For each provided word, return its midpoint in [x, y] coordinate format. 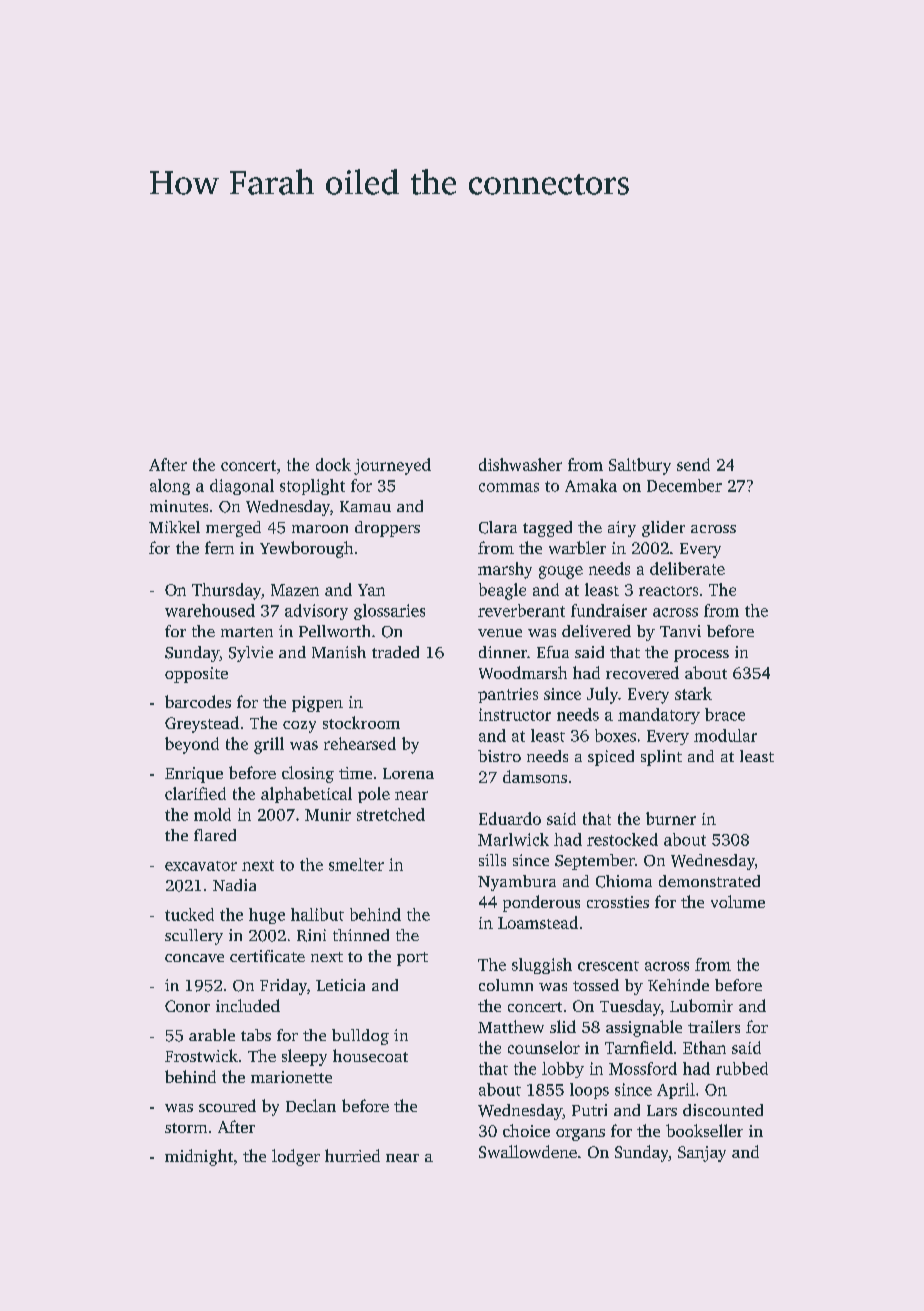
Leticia [340, 985]
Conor [187, 1006]
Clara [498, 527]
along [170, 487]
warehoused [210, 610]
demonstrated [709, 881]
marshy [505, 570]
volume [738, 901]
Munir [328, 815]
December [684, 485]
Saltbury [640, 466]
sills [492, 860]
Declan [311, 1105]
